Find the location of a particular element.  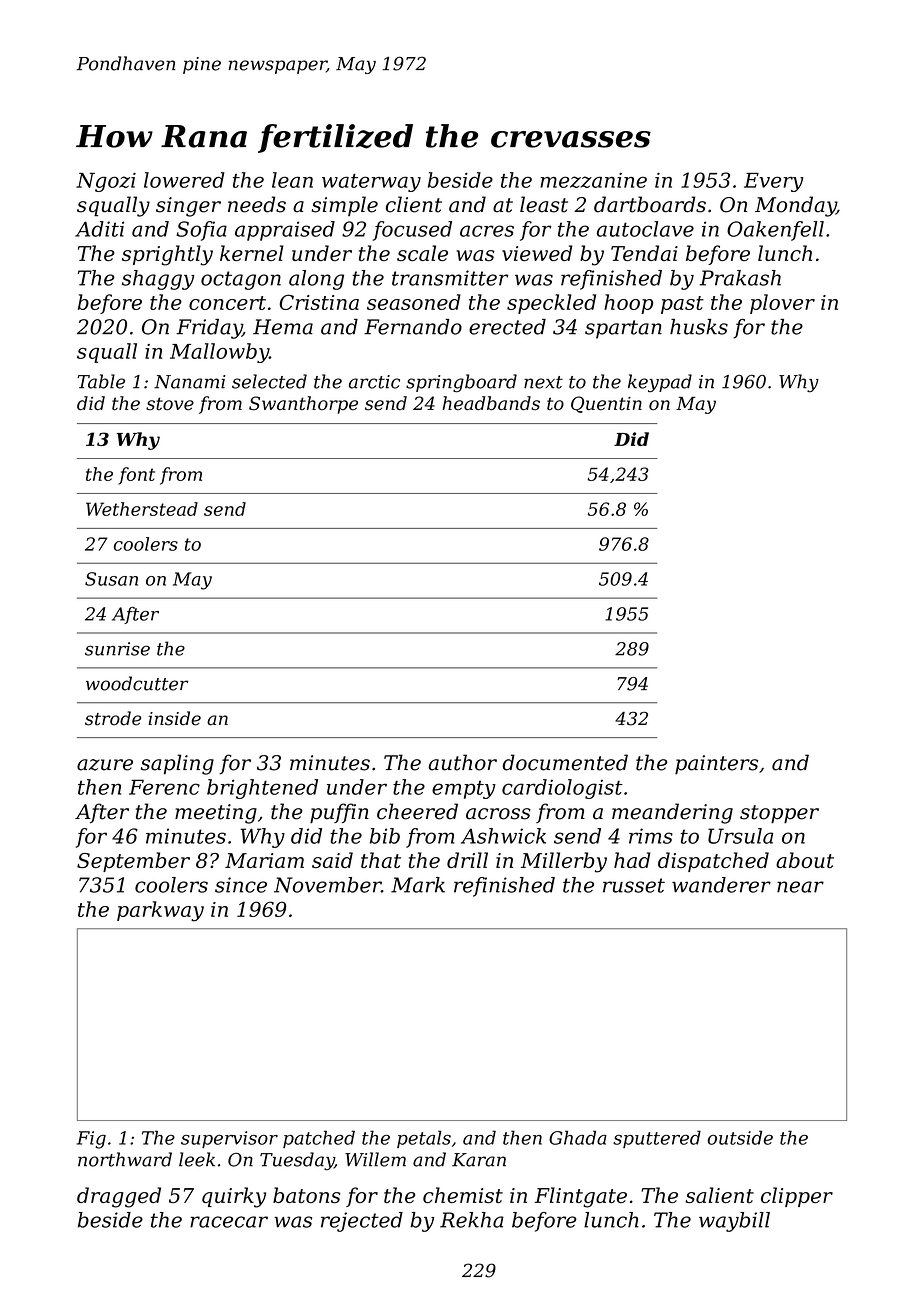

headbands is located at coordinates (491, 403).
